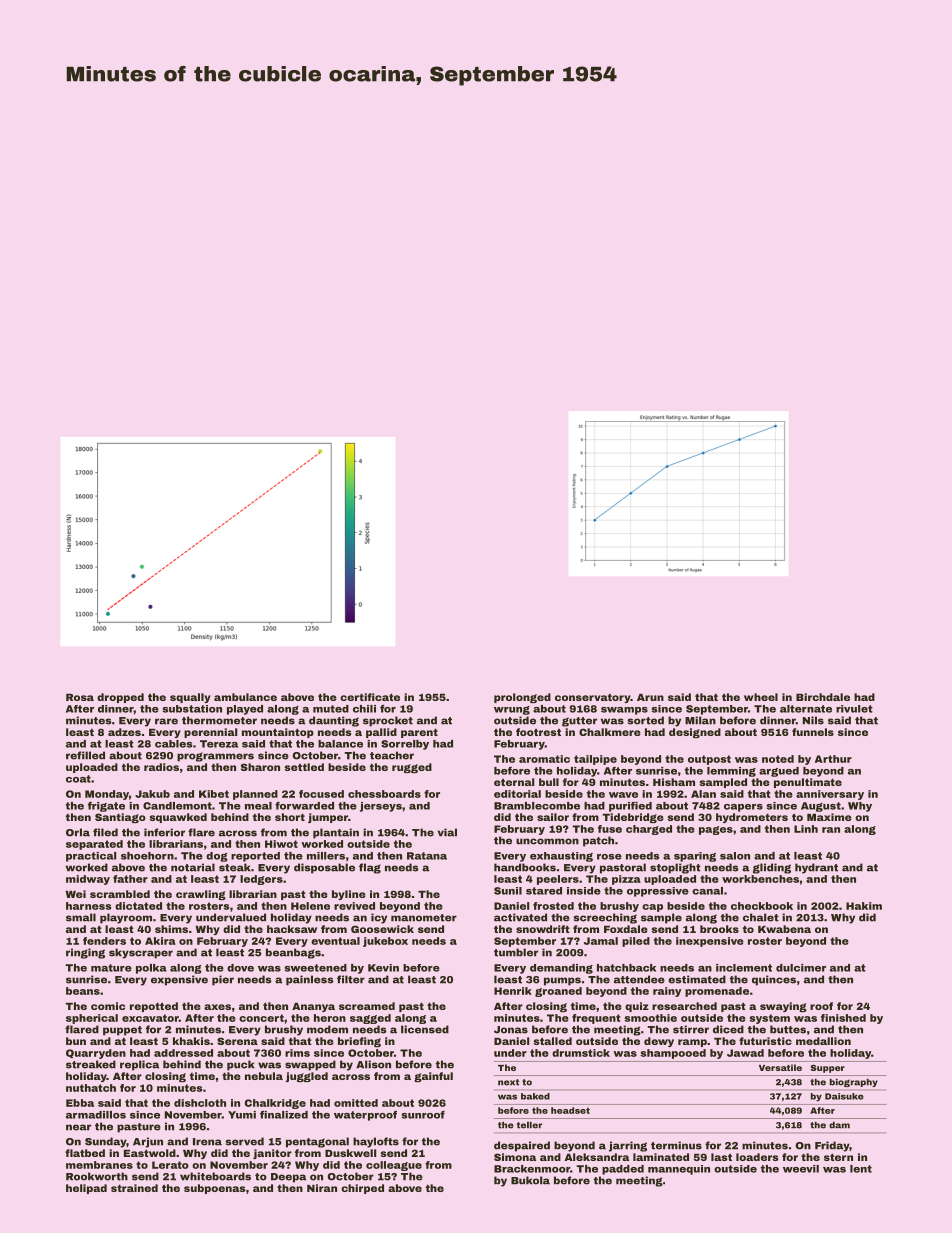 Image resolution: width=952 pixels, height=1233 pixels. What do you see at coordinates (281, 844) in the screenshot?
I see `Hiwot` at bounding box center [281, 844].
